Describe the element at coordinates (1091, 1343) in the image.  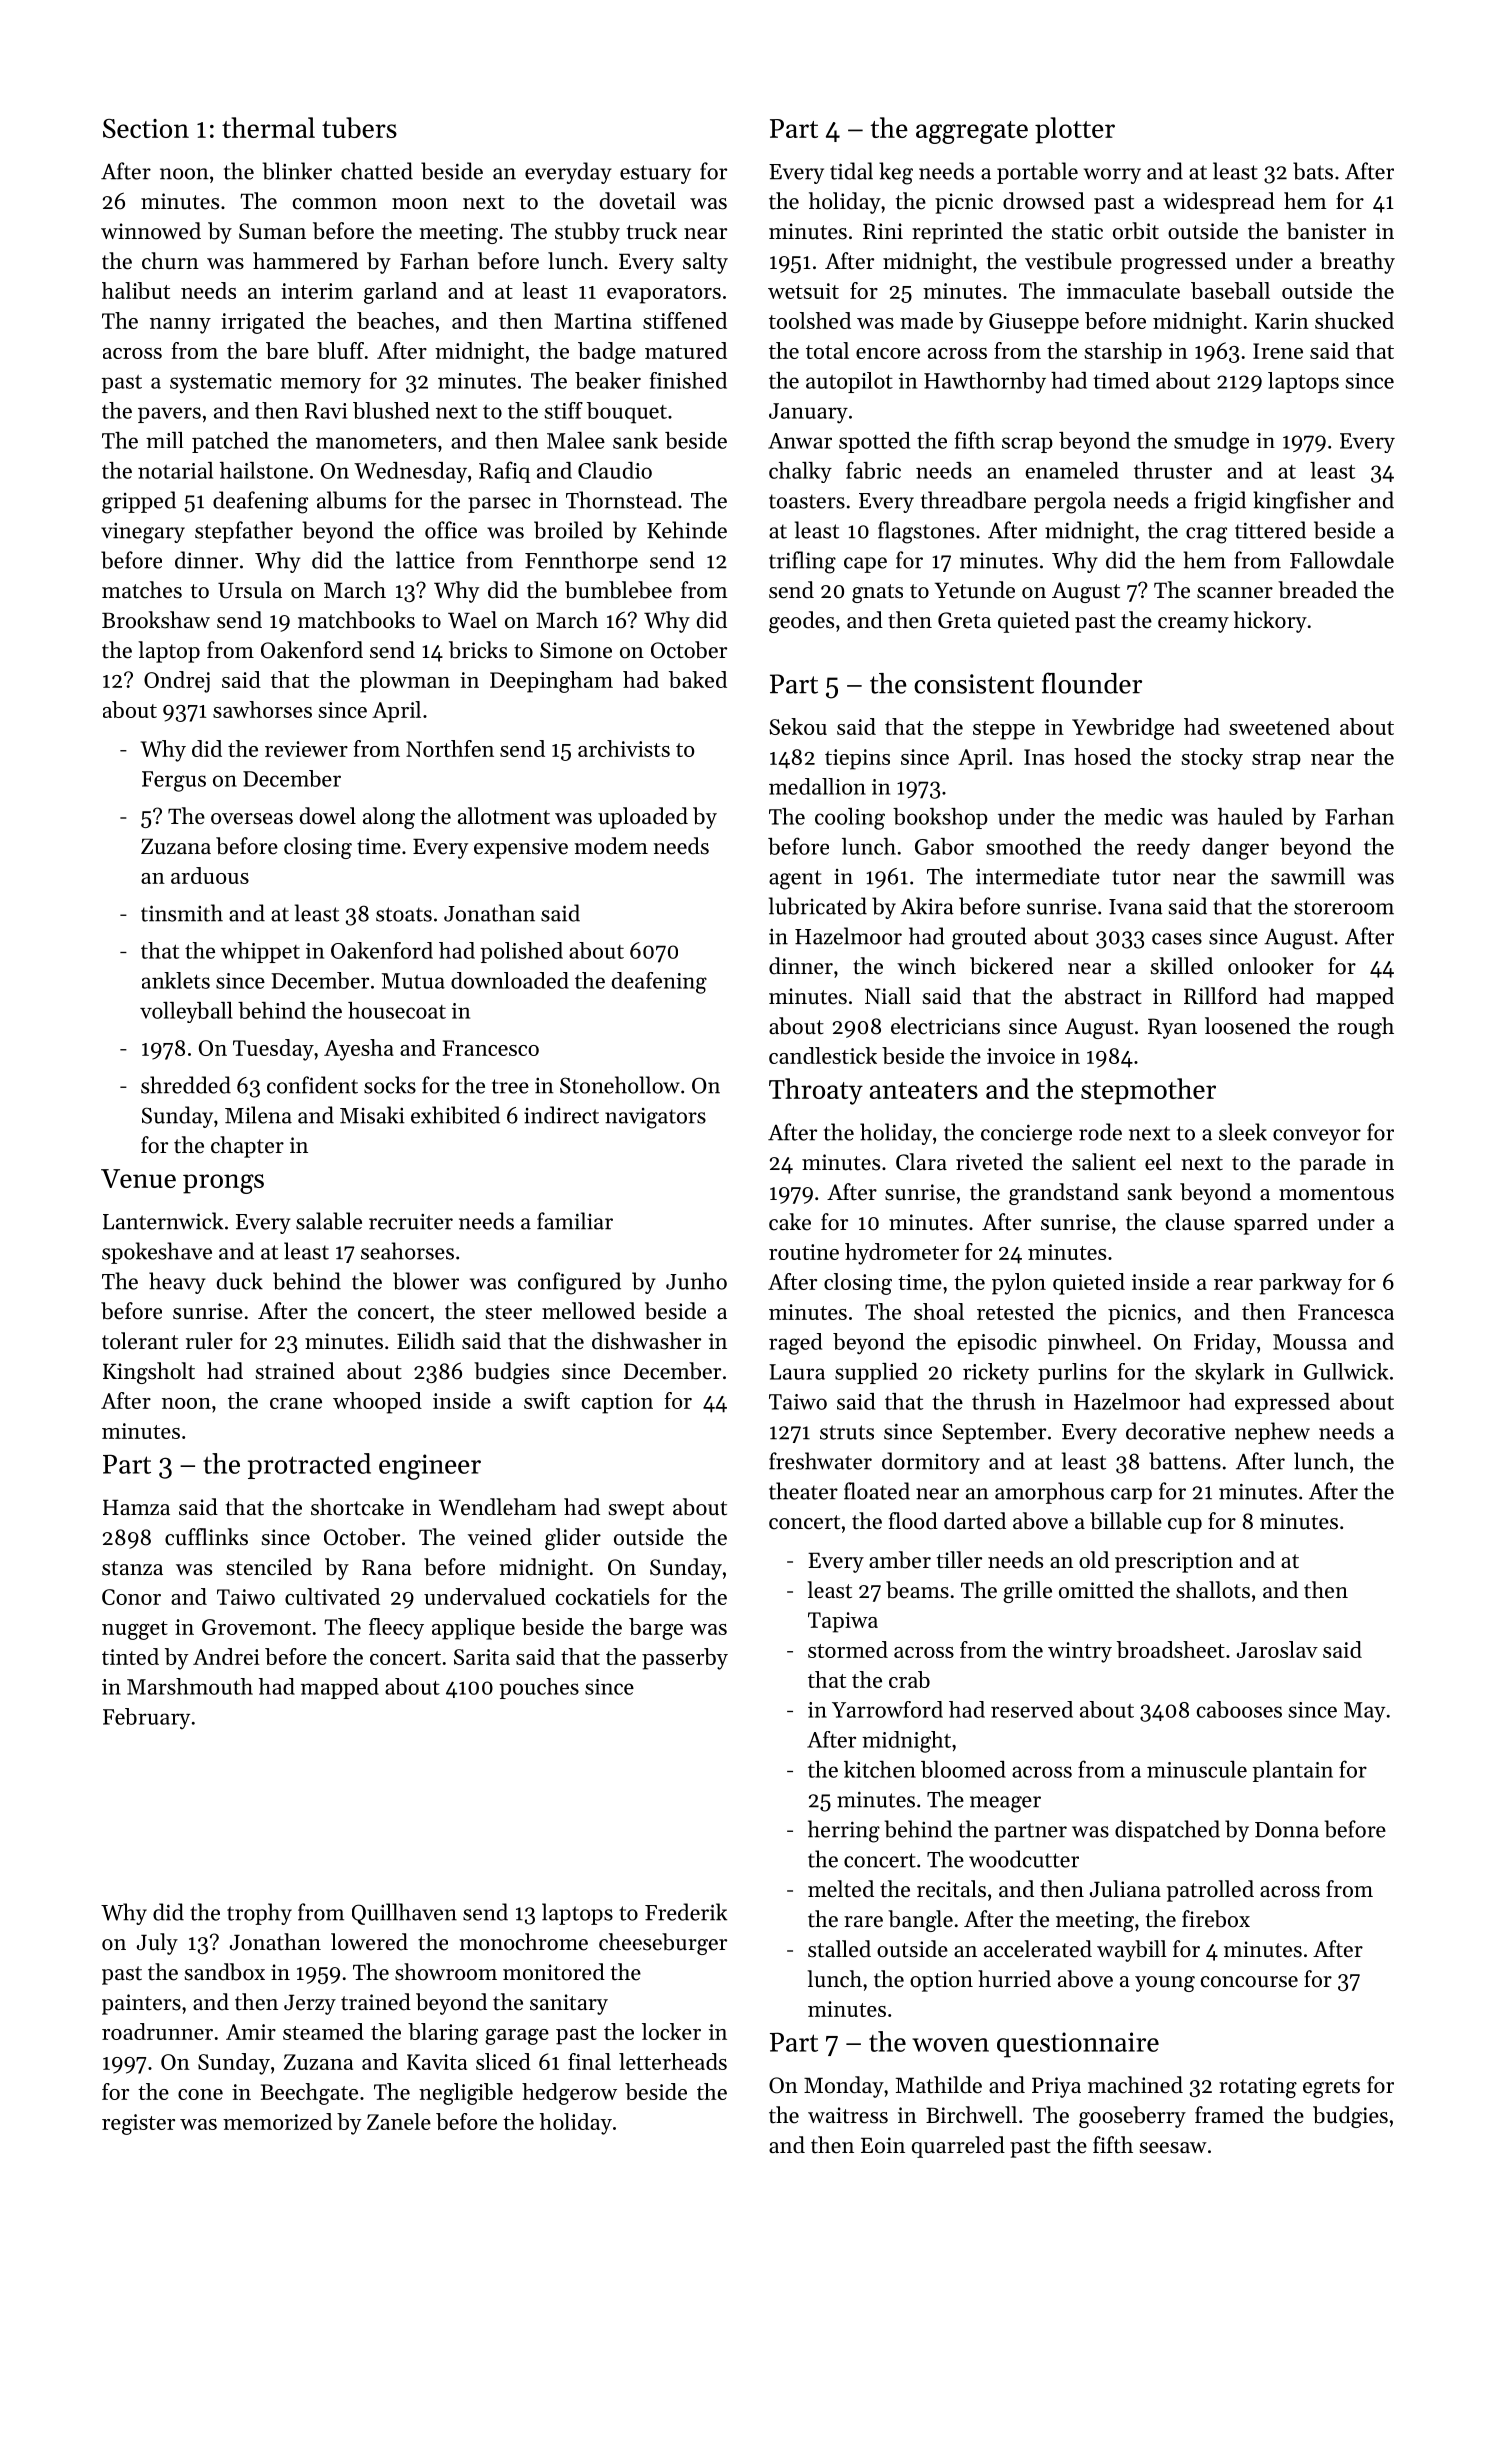
I see `pinwheel` at that location.
